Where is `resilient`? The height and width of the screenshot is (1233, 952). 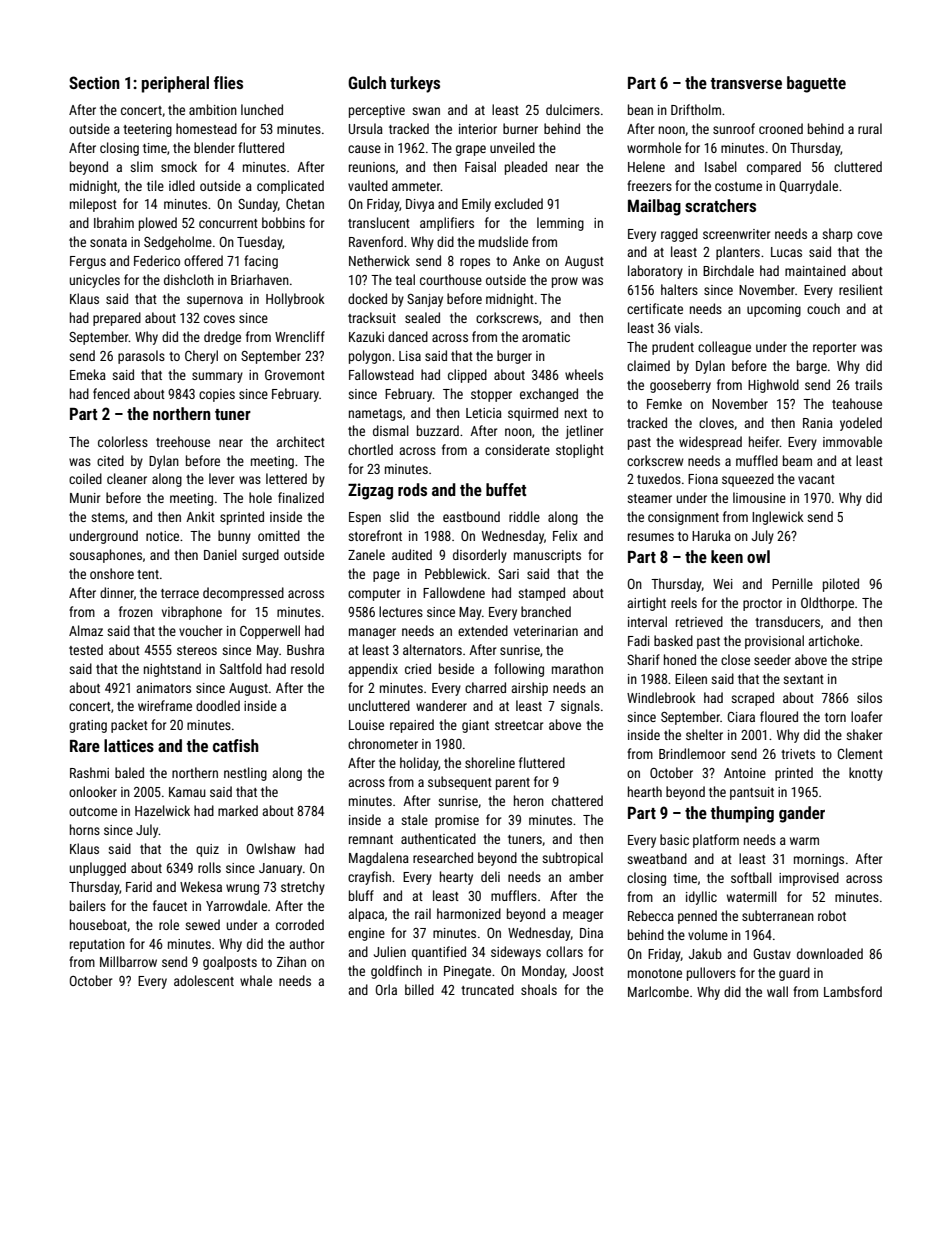 resilient is located at coordinates (861, 289).
